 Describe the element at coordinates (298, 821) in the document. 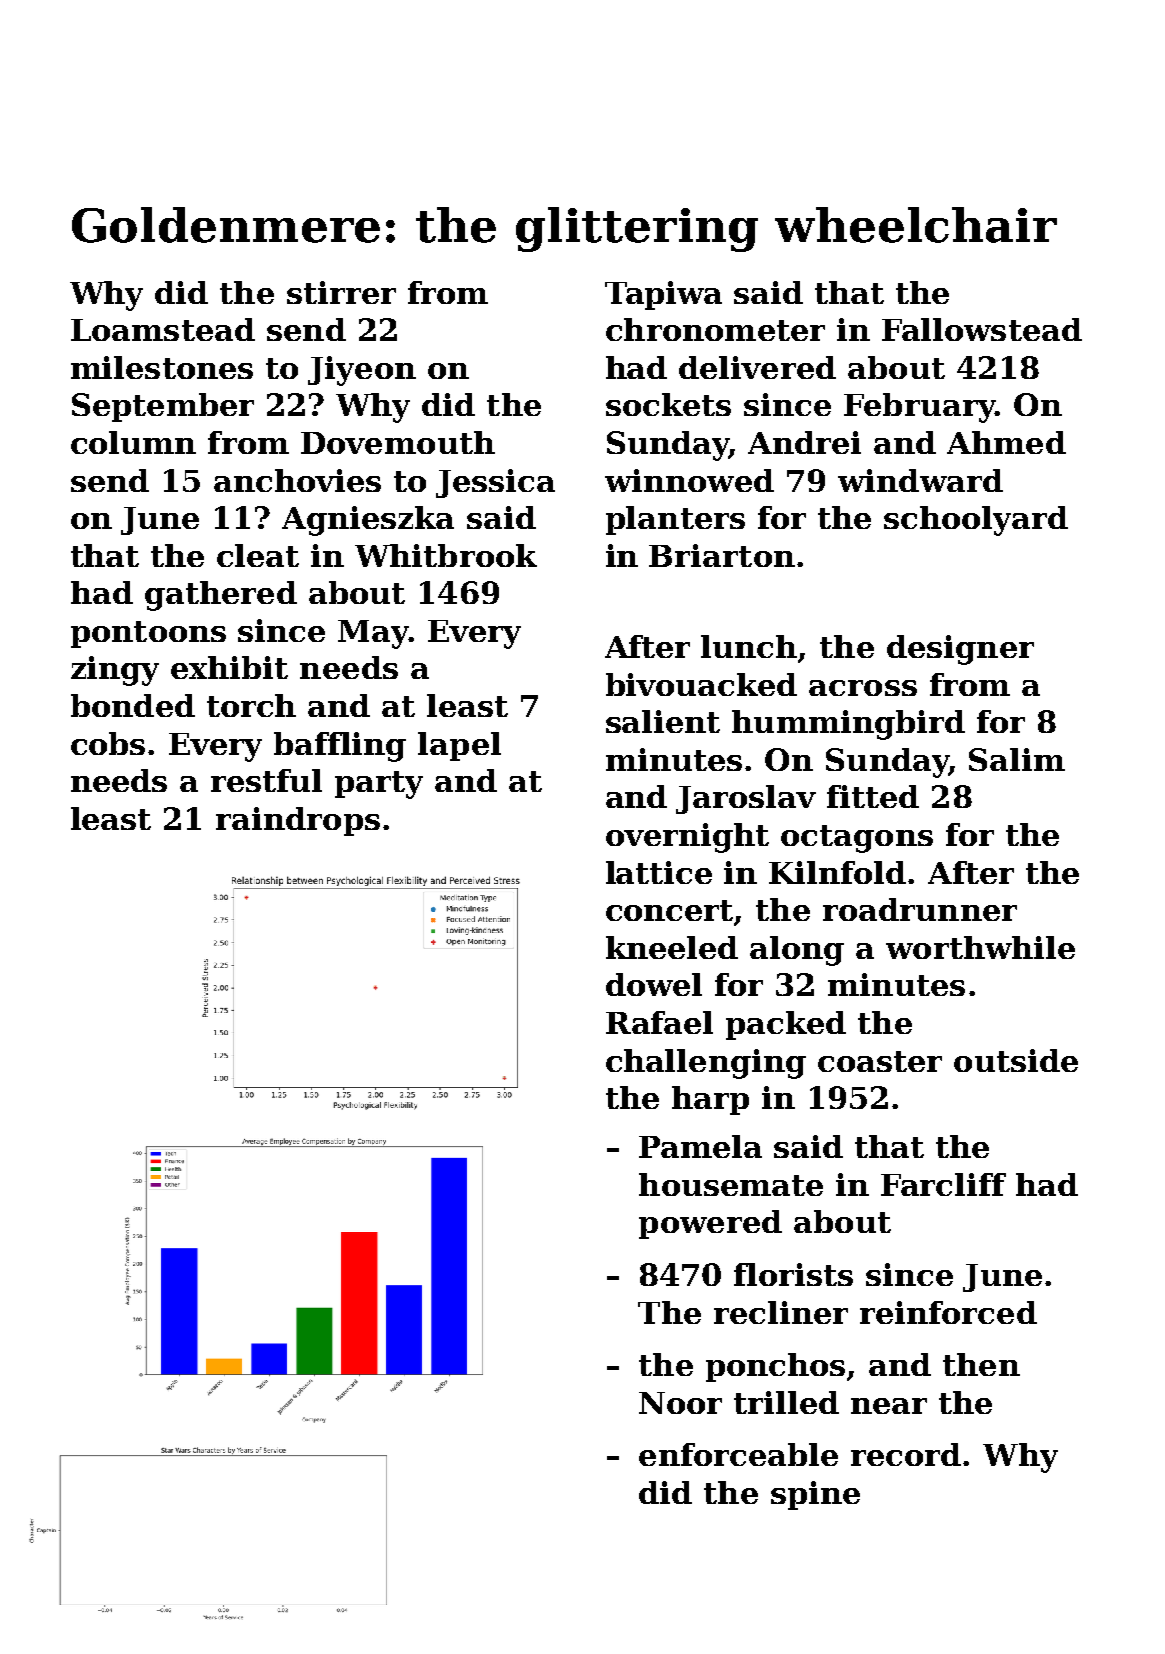

I see `raindrops` at that location.
